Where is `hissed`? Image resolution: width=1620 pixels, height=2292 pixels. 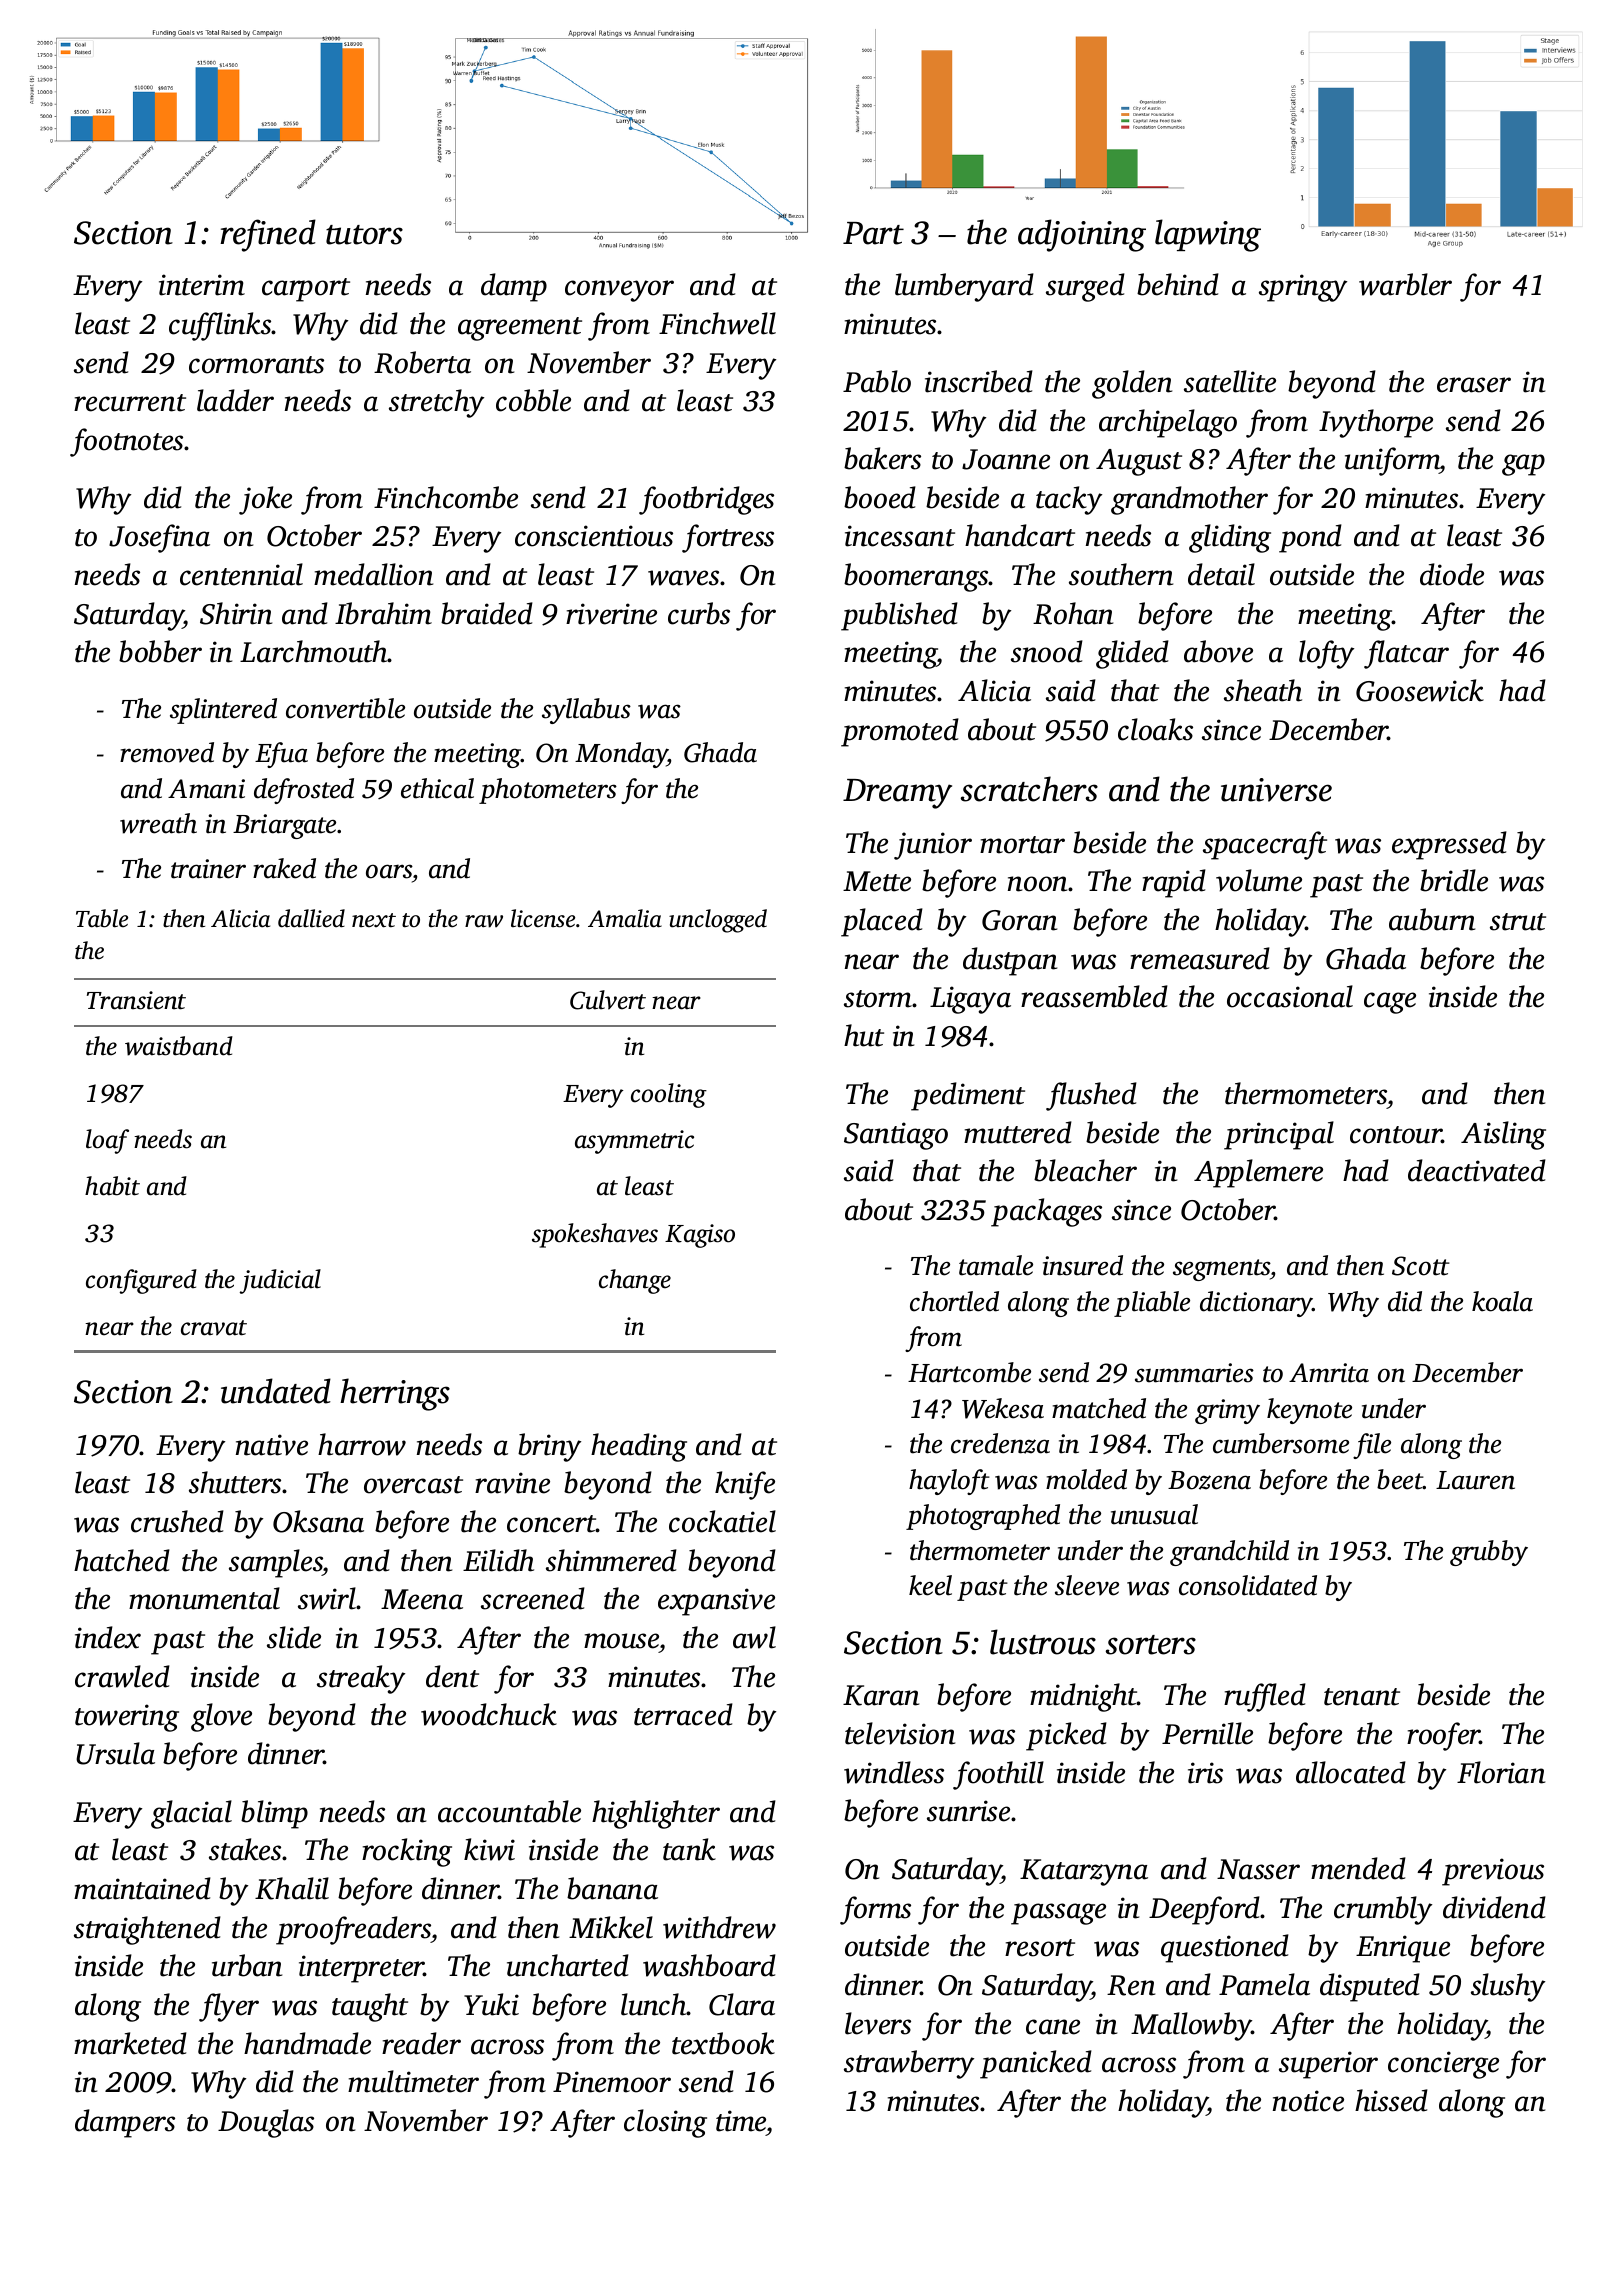
hissed is located at coordinates (1391, 2100).
